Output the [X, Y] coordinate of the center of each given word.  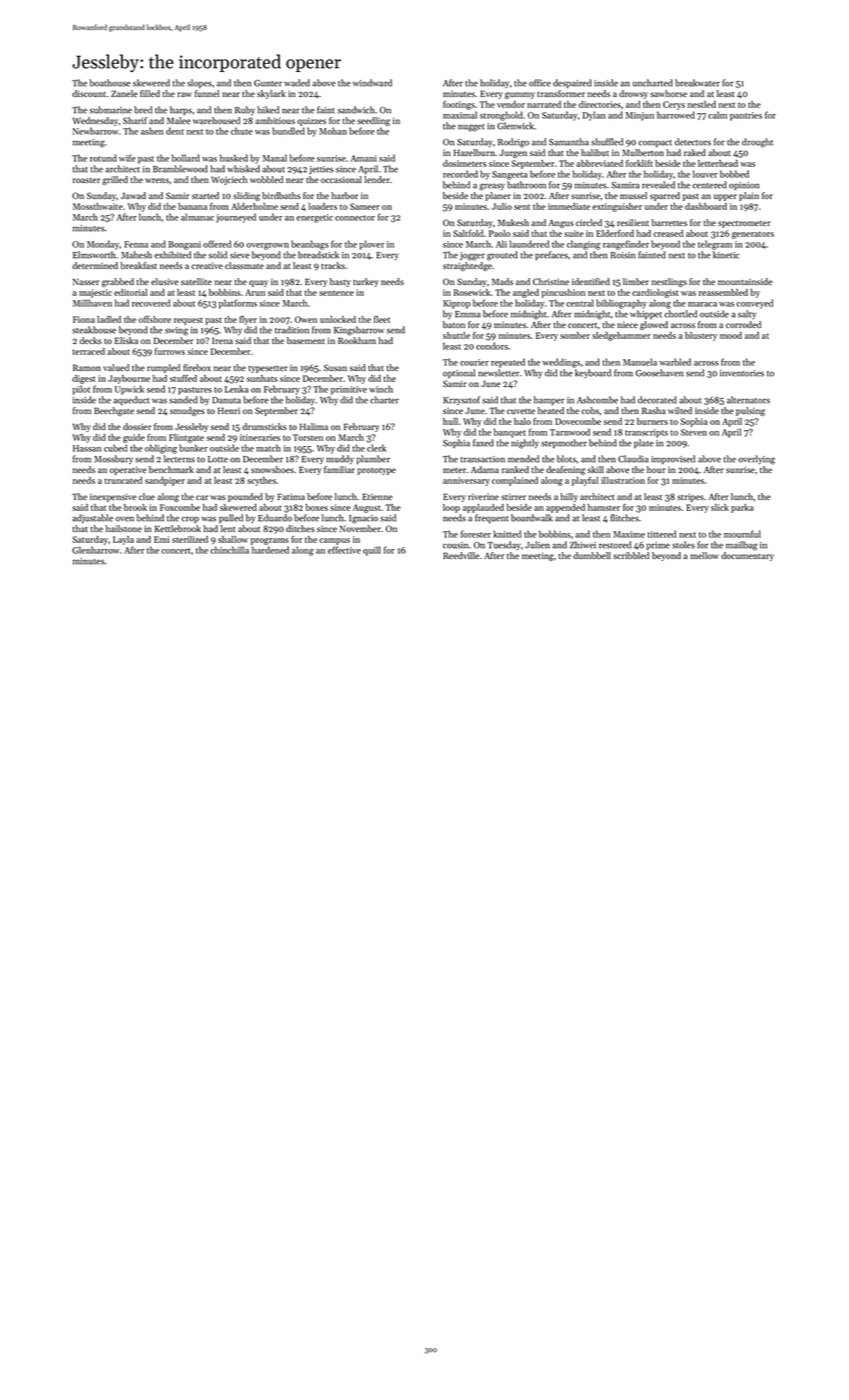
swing [176, 331]
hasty [340, 282]
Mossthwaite [98, 206]
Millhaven [92, 303]
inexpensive [113, 497]
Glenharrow [96, 550]
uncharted [653, 83]
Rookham [357, 340]
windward [372, 83]
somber [575, 335]
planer [498, 196]
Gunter [268, 83]
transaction [483, 459]
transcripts [646, 433]
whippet [646, 314]
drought [757, 143]
